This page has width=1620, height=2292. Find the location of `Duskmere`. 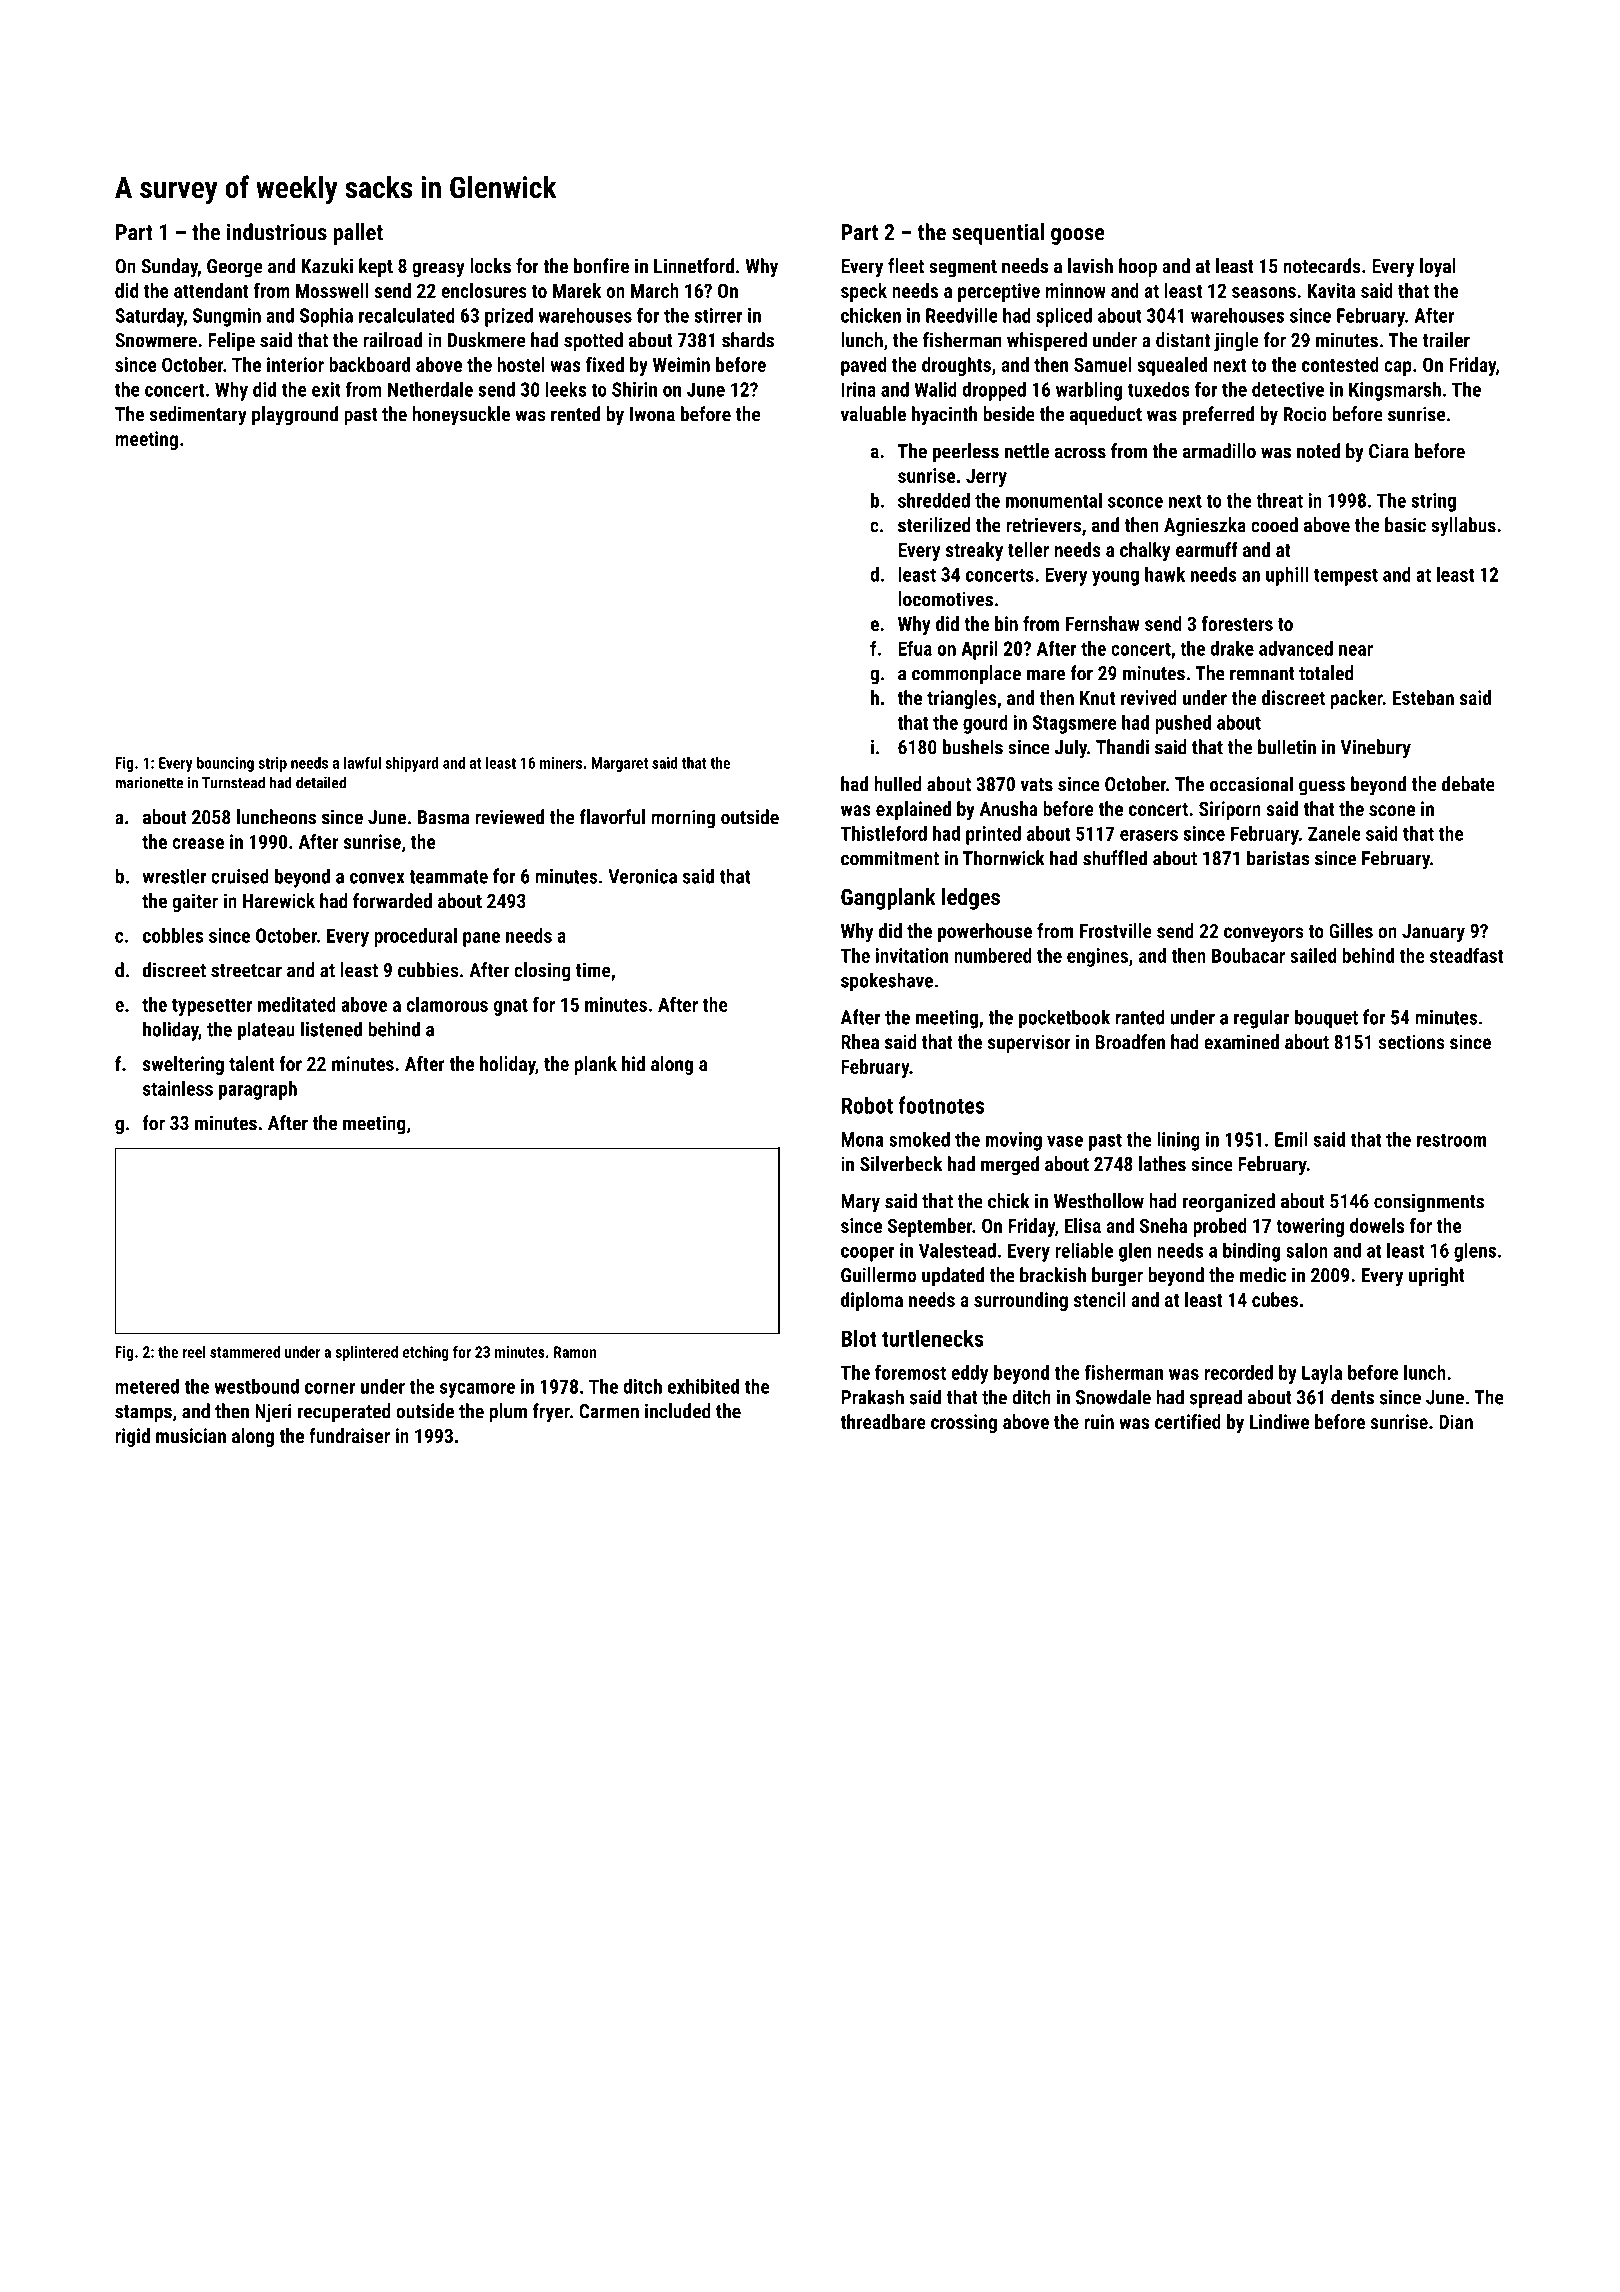

Duskmere is located at coordinates (487, 340).
